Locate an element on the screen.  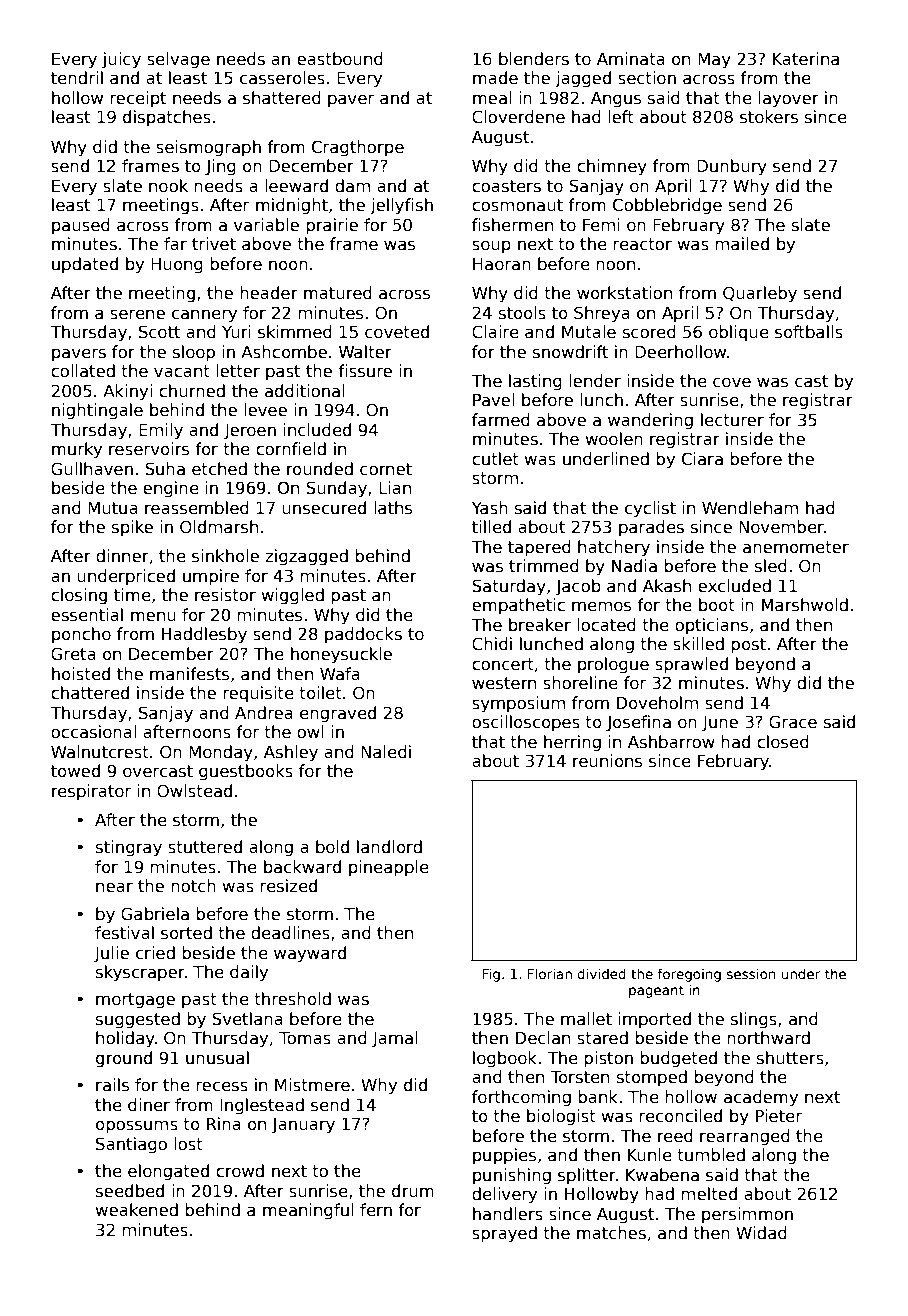
sorted is located at coordinates (186, 933).
